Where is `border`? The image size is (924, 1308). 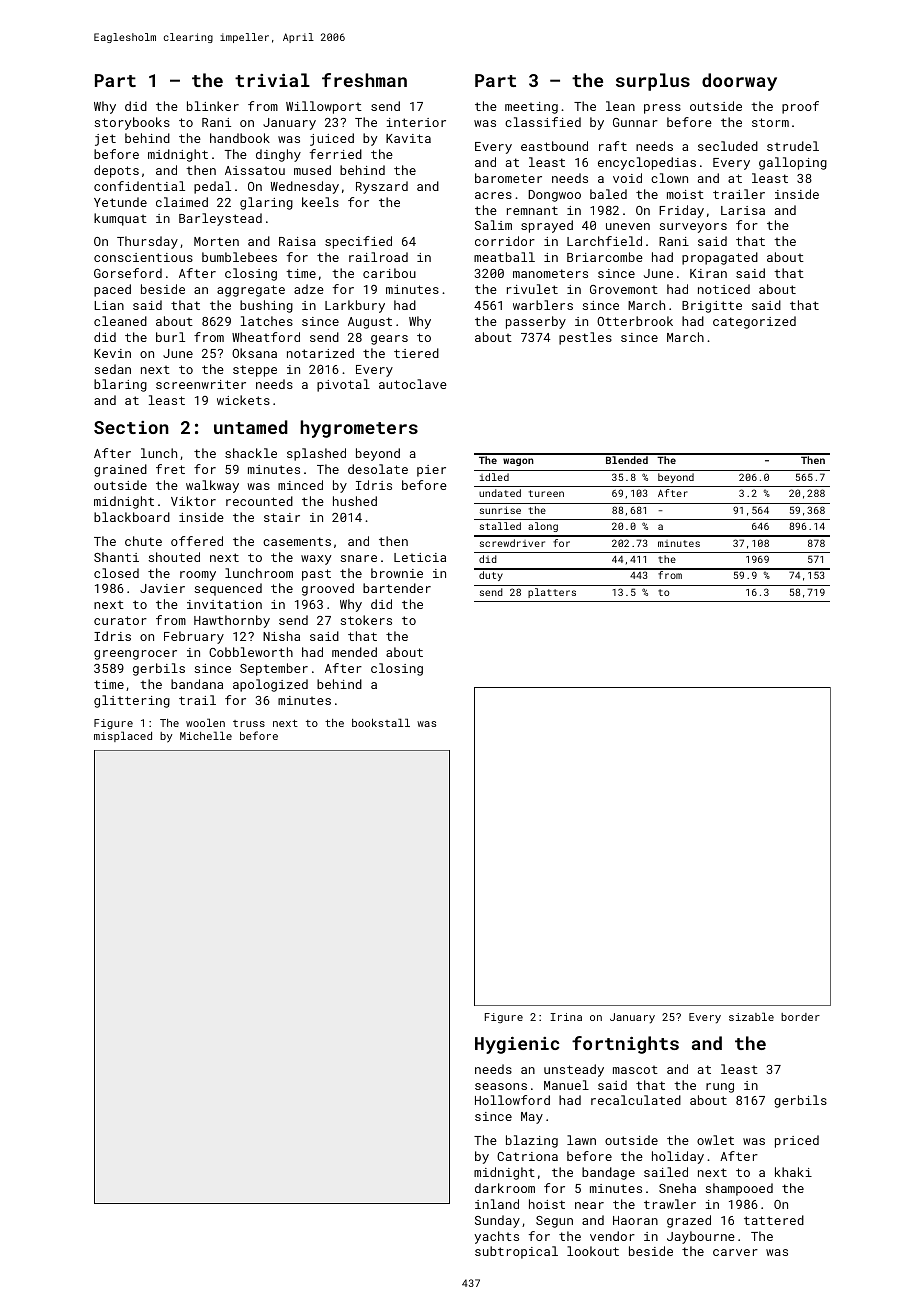
border is located at coordinates (800, 1017).
